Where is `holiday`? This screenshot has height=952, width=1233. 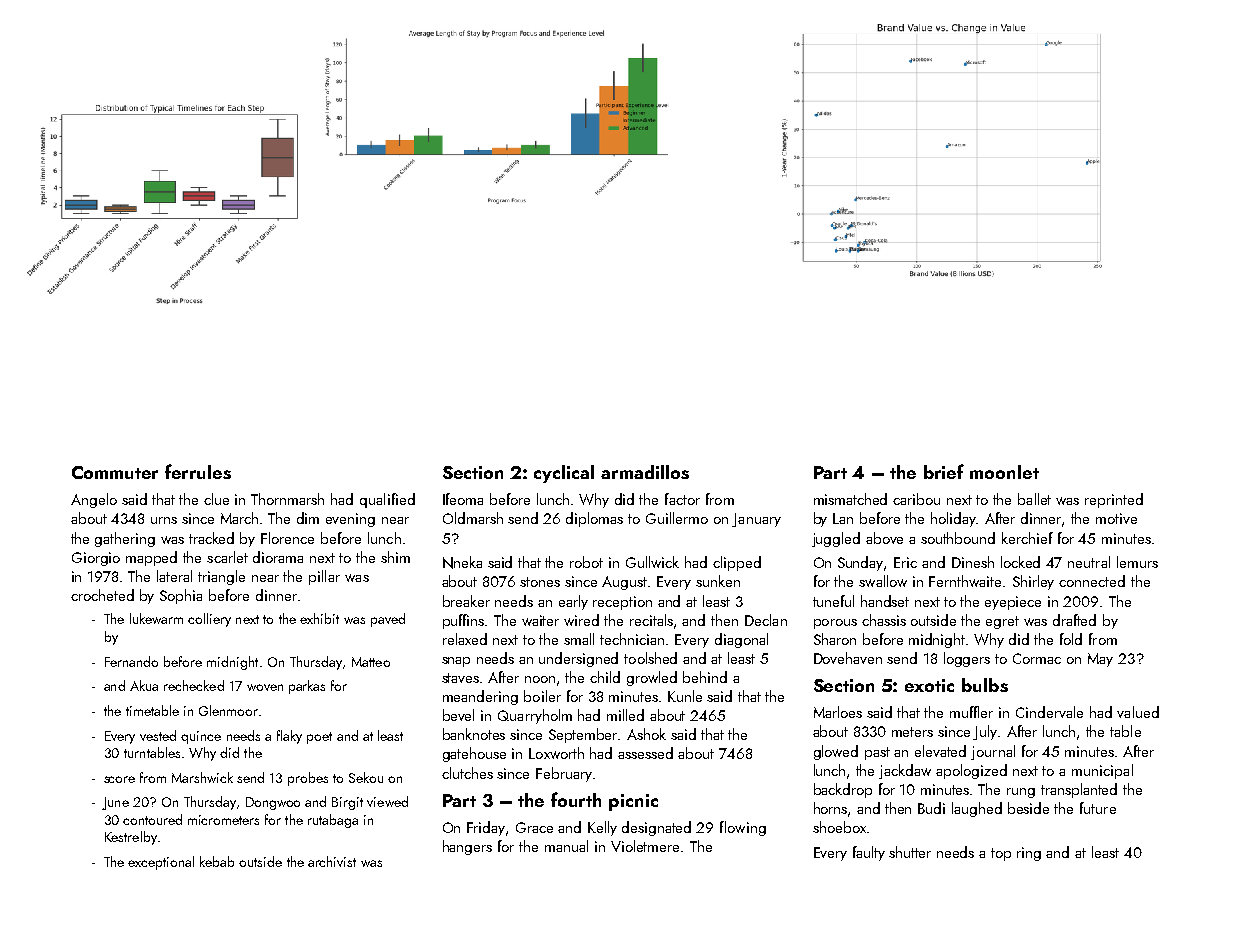
holiday is located at coordinates (954, 519).
